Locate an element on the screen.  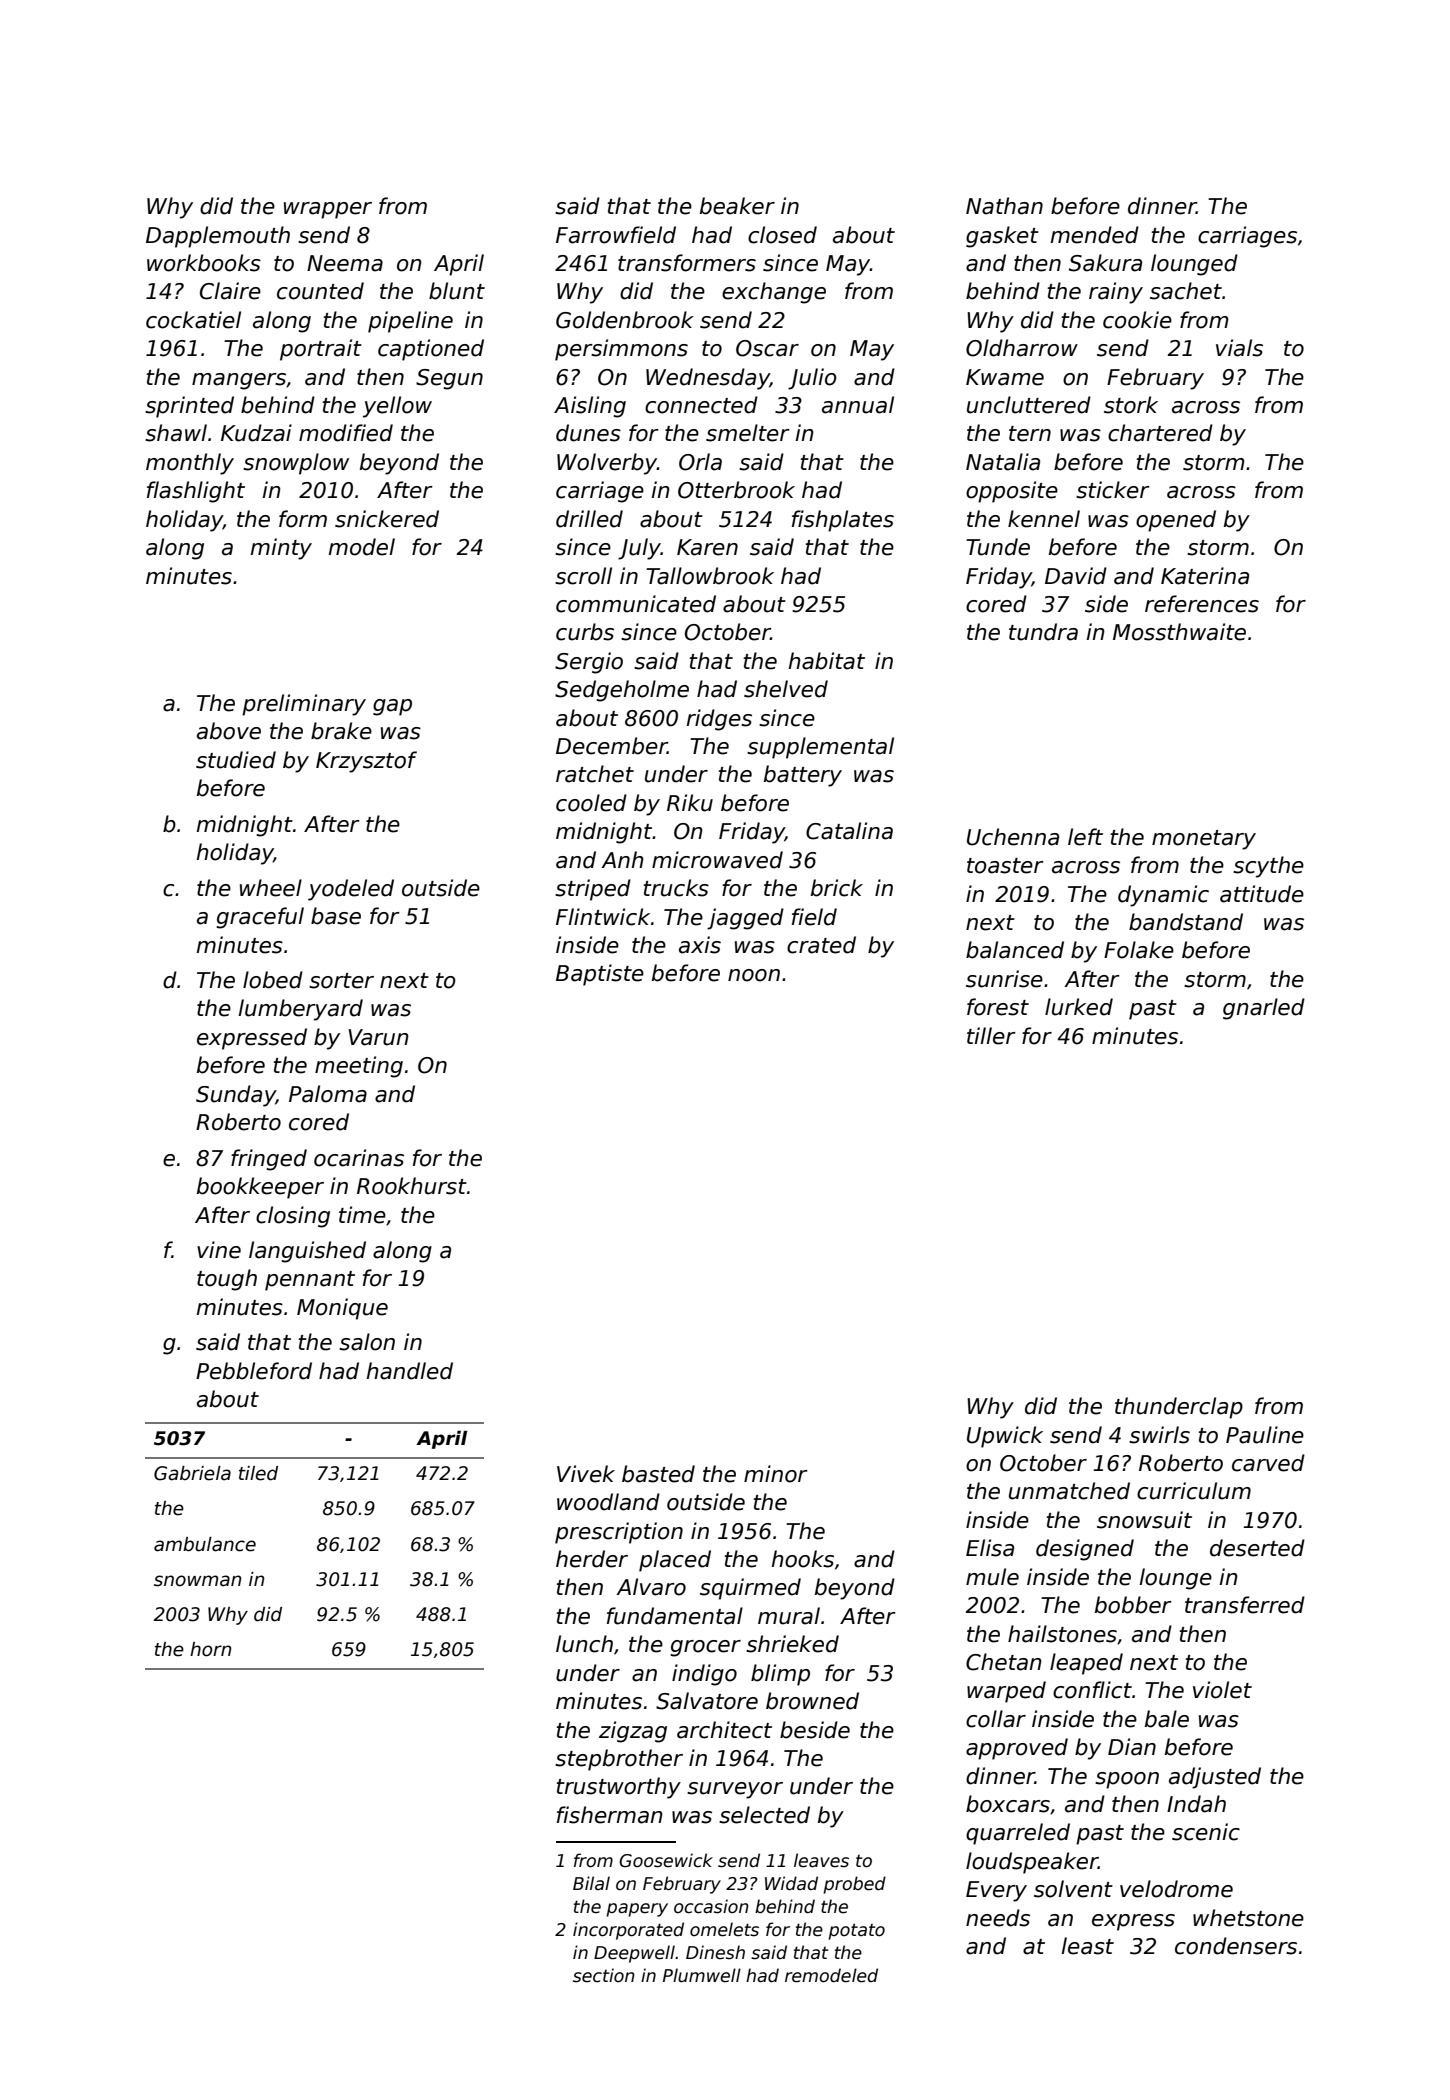
vine is located at coordinates (219, 1250).
